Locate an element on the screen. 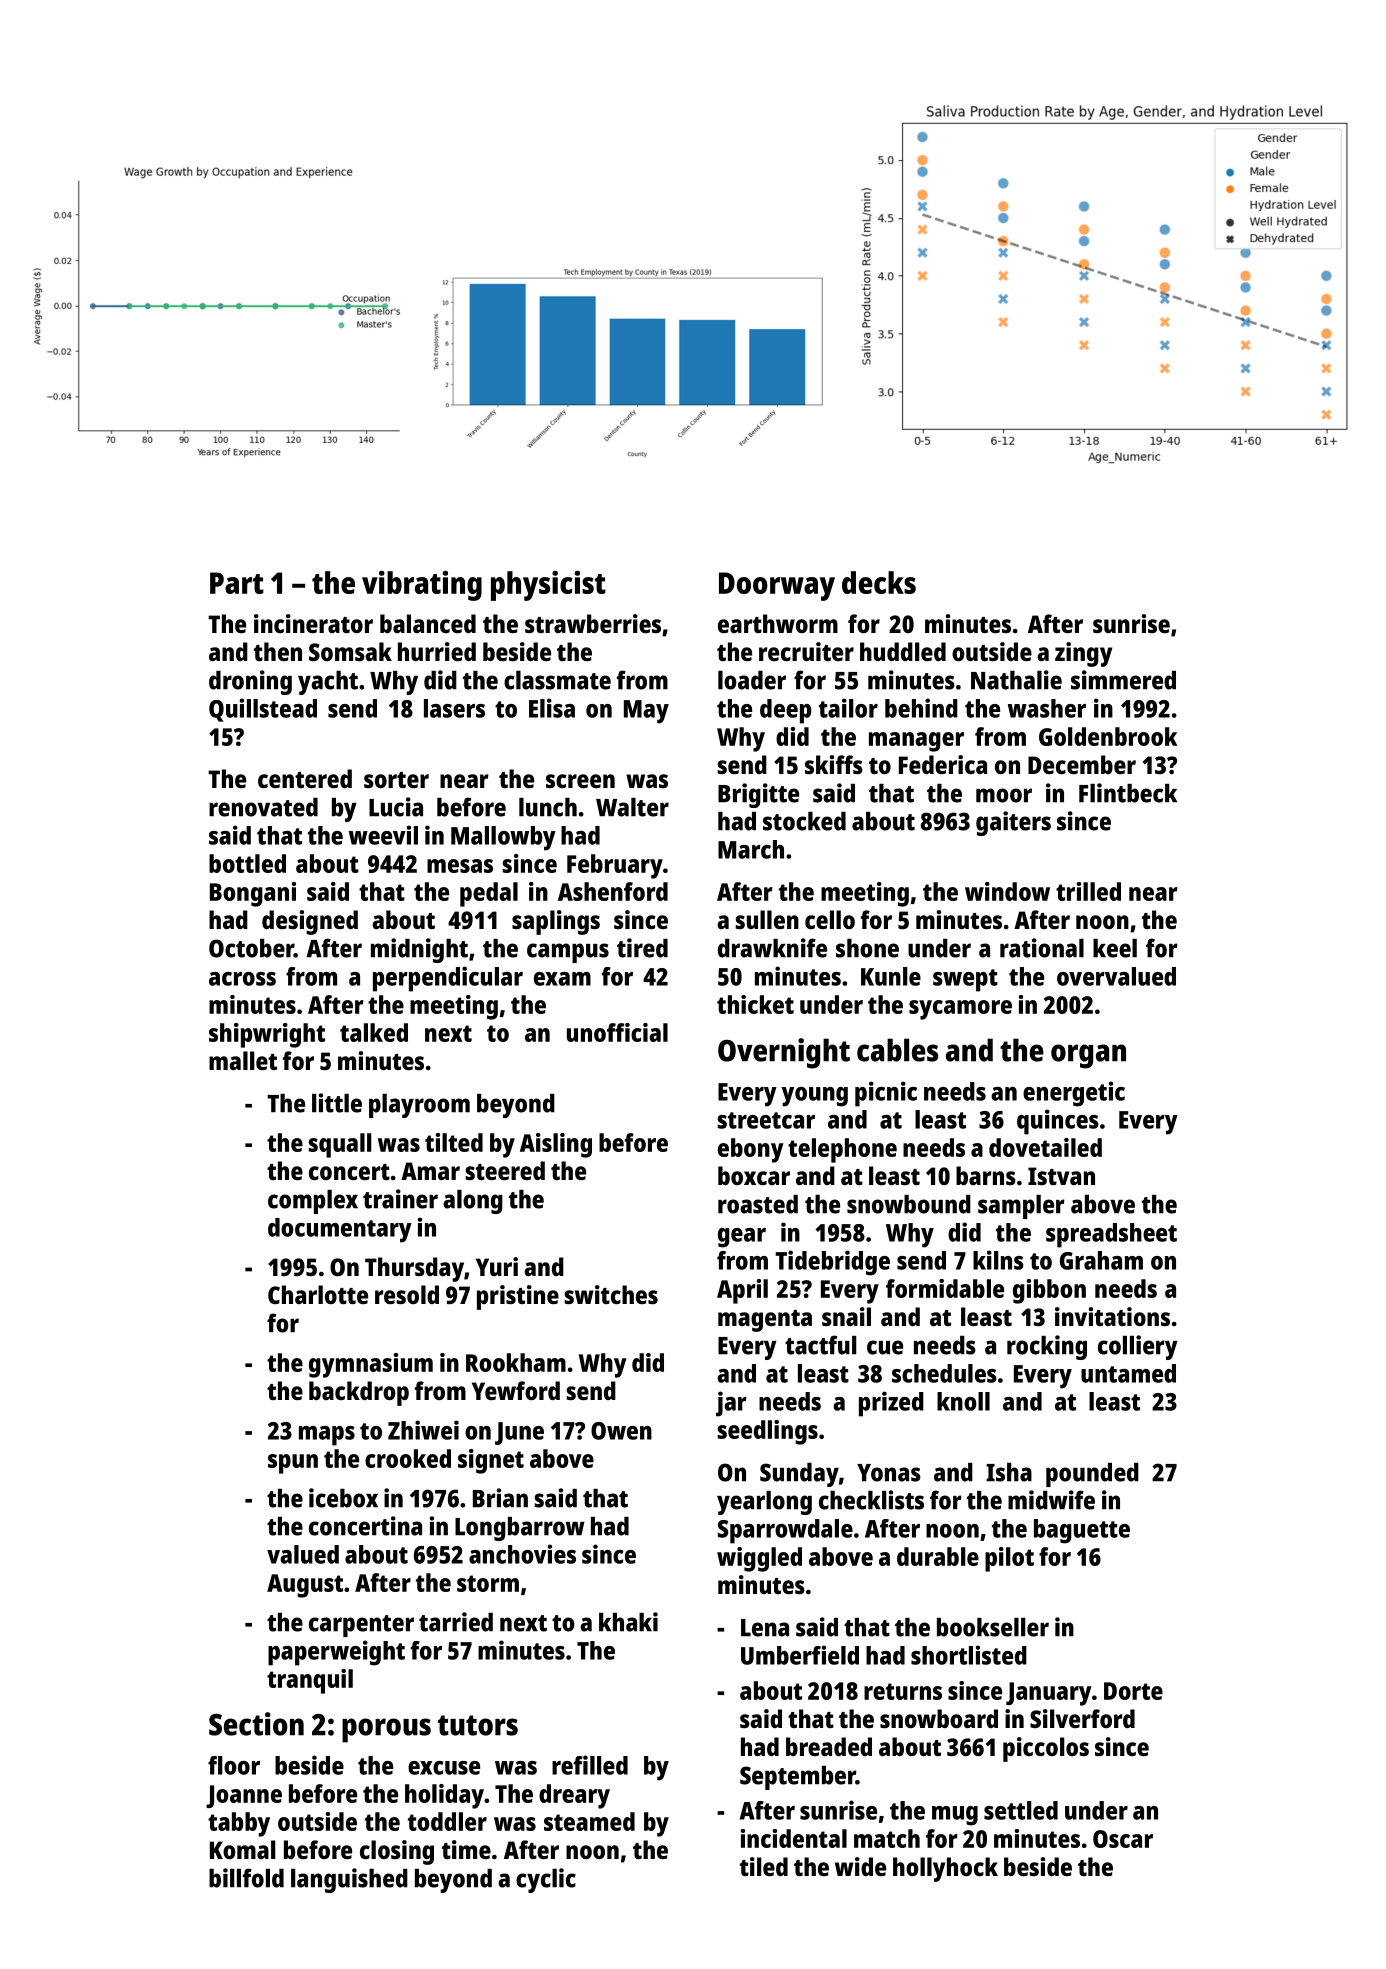  hollyhock is located at coordinates (945, 1869).
